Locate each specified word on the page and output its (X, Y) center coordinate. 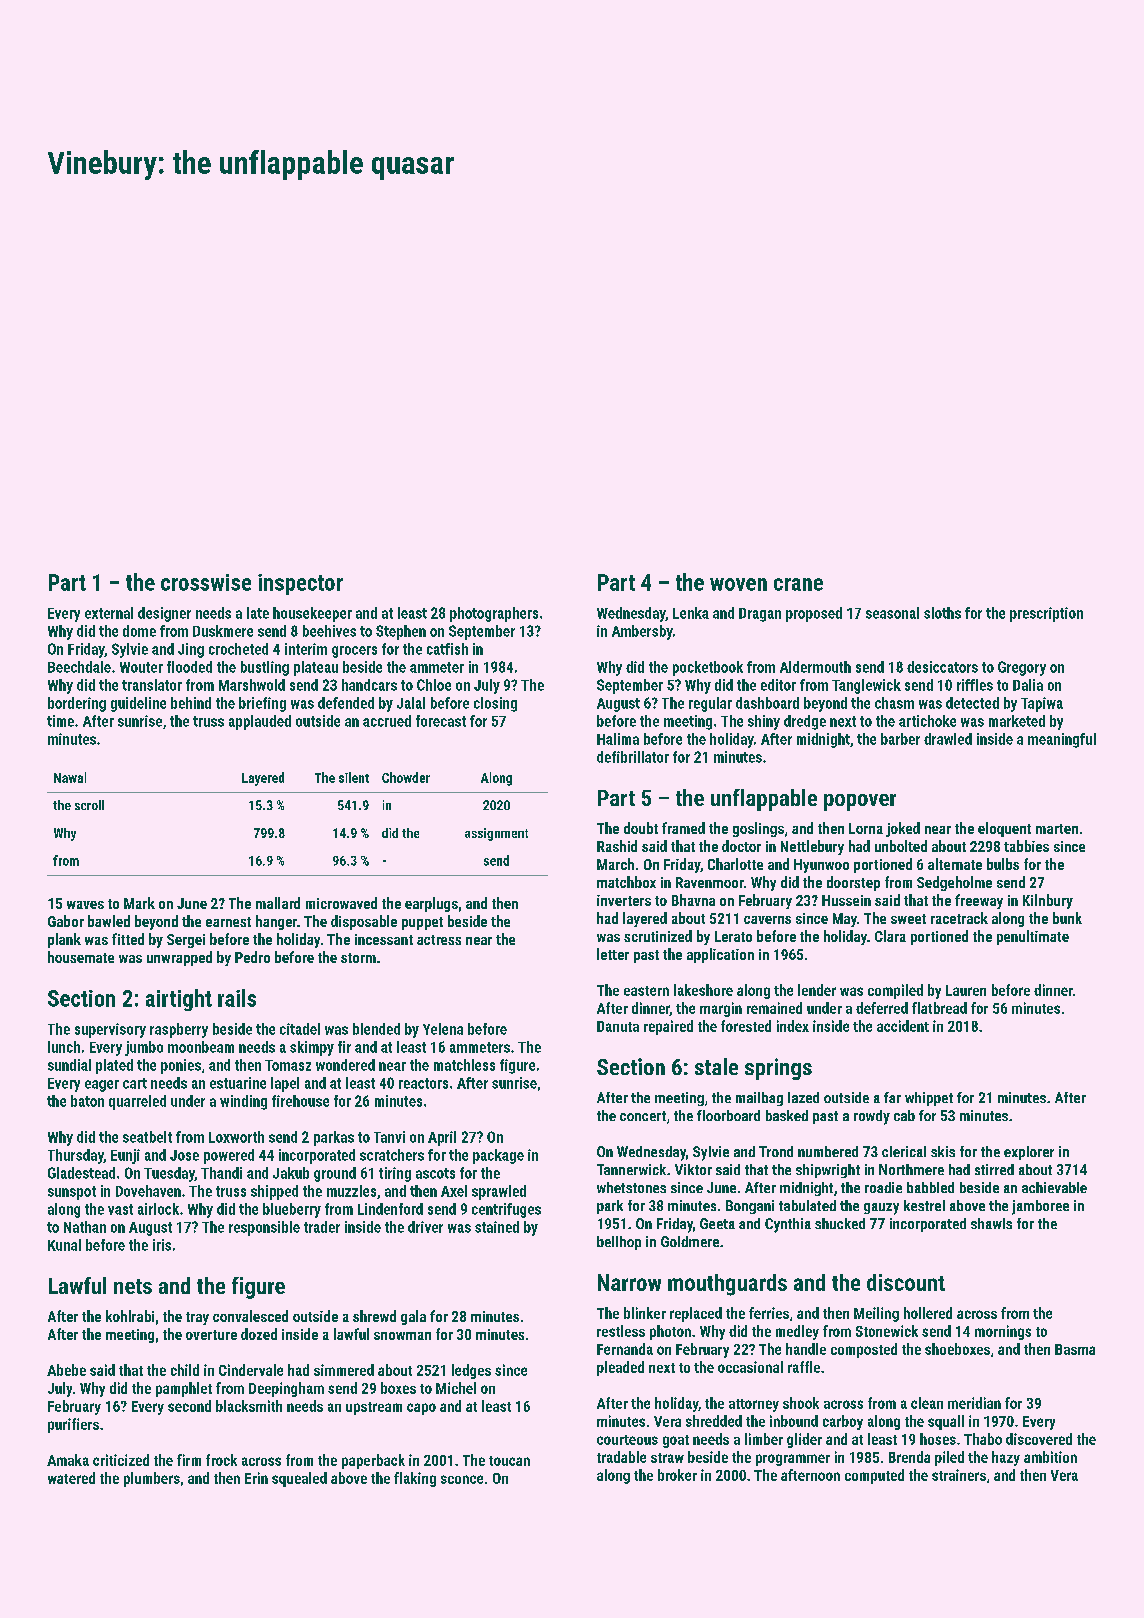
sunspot (72, 1193)
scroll (89, 805)
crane (798, 584)
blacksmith (249, 1406)
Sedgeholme (954, 883)
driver (425, 1227)
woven (738, 584)
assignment (496, 834)
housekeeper (312, 614)
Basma (1075, 1349)
